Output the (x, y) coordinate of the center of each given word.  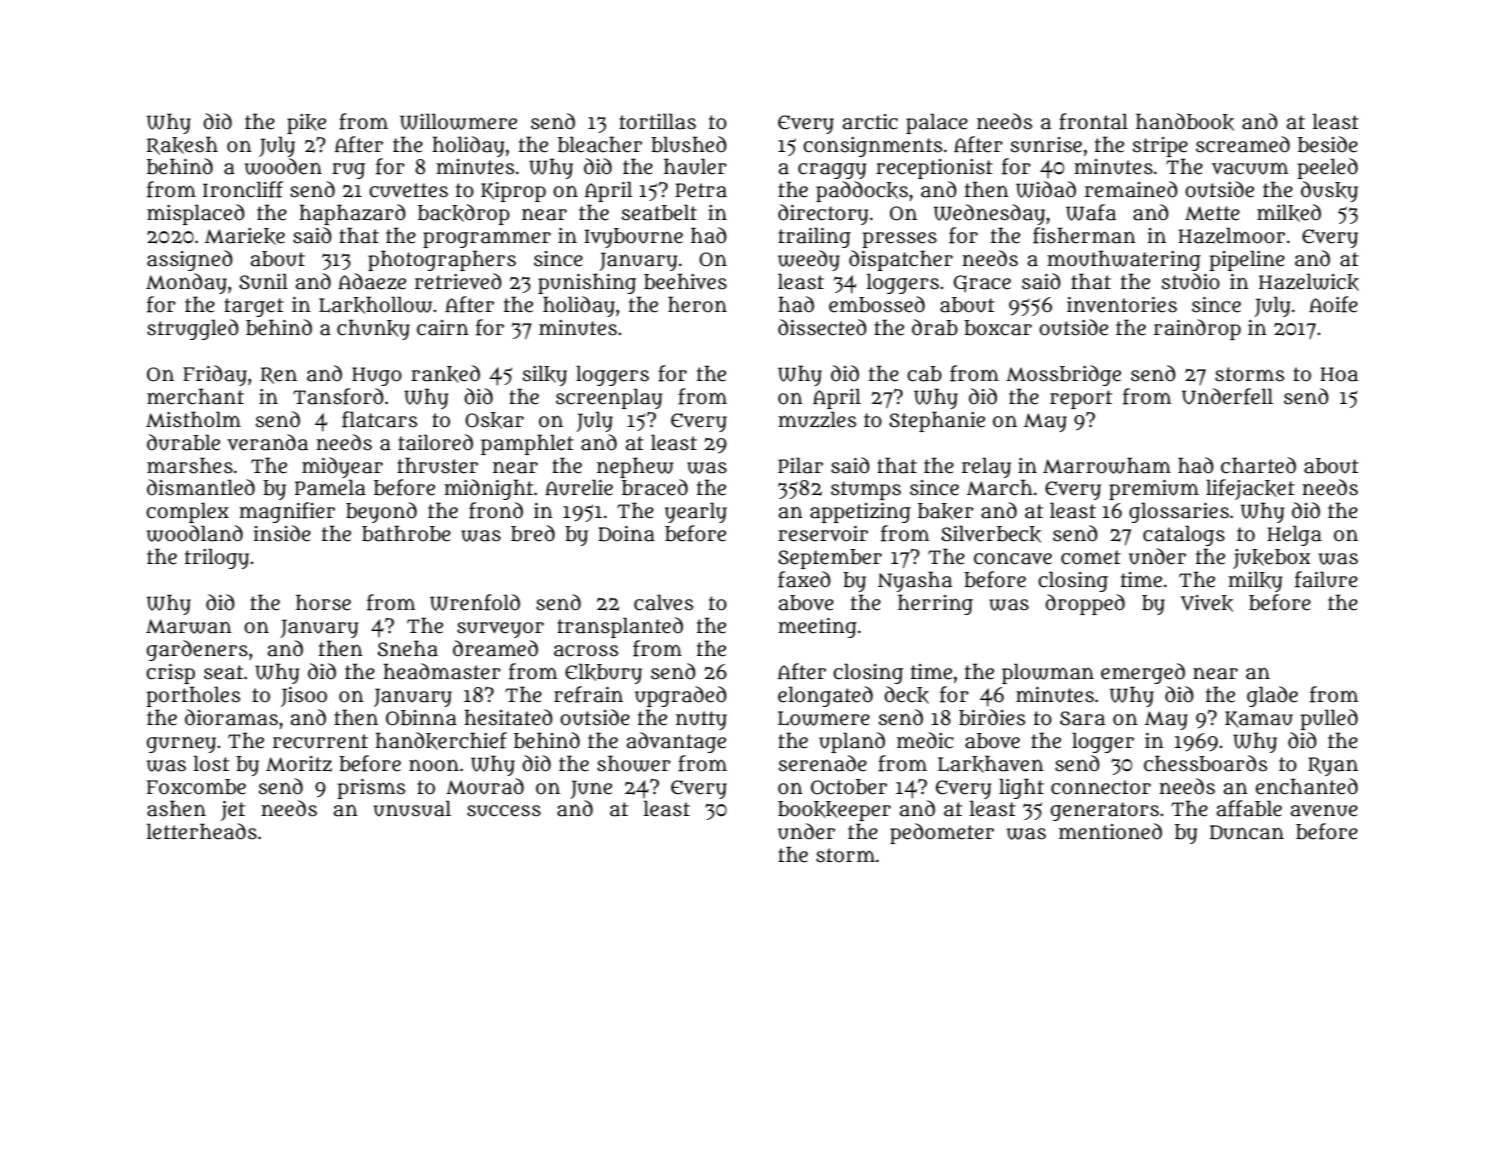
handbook (1185, 122)
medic (925, 740)
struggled (193, 329)
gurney (181, 744)
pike (306, 124)
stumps (866, 490)
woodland (195, 533)
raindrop (1197, 329)
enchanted (1307, 786)
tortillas (657, 121)
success (504, 811)
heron (697, 304)
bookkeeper (834, 811)
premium (1154, 490)
